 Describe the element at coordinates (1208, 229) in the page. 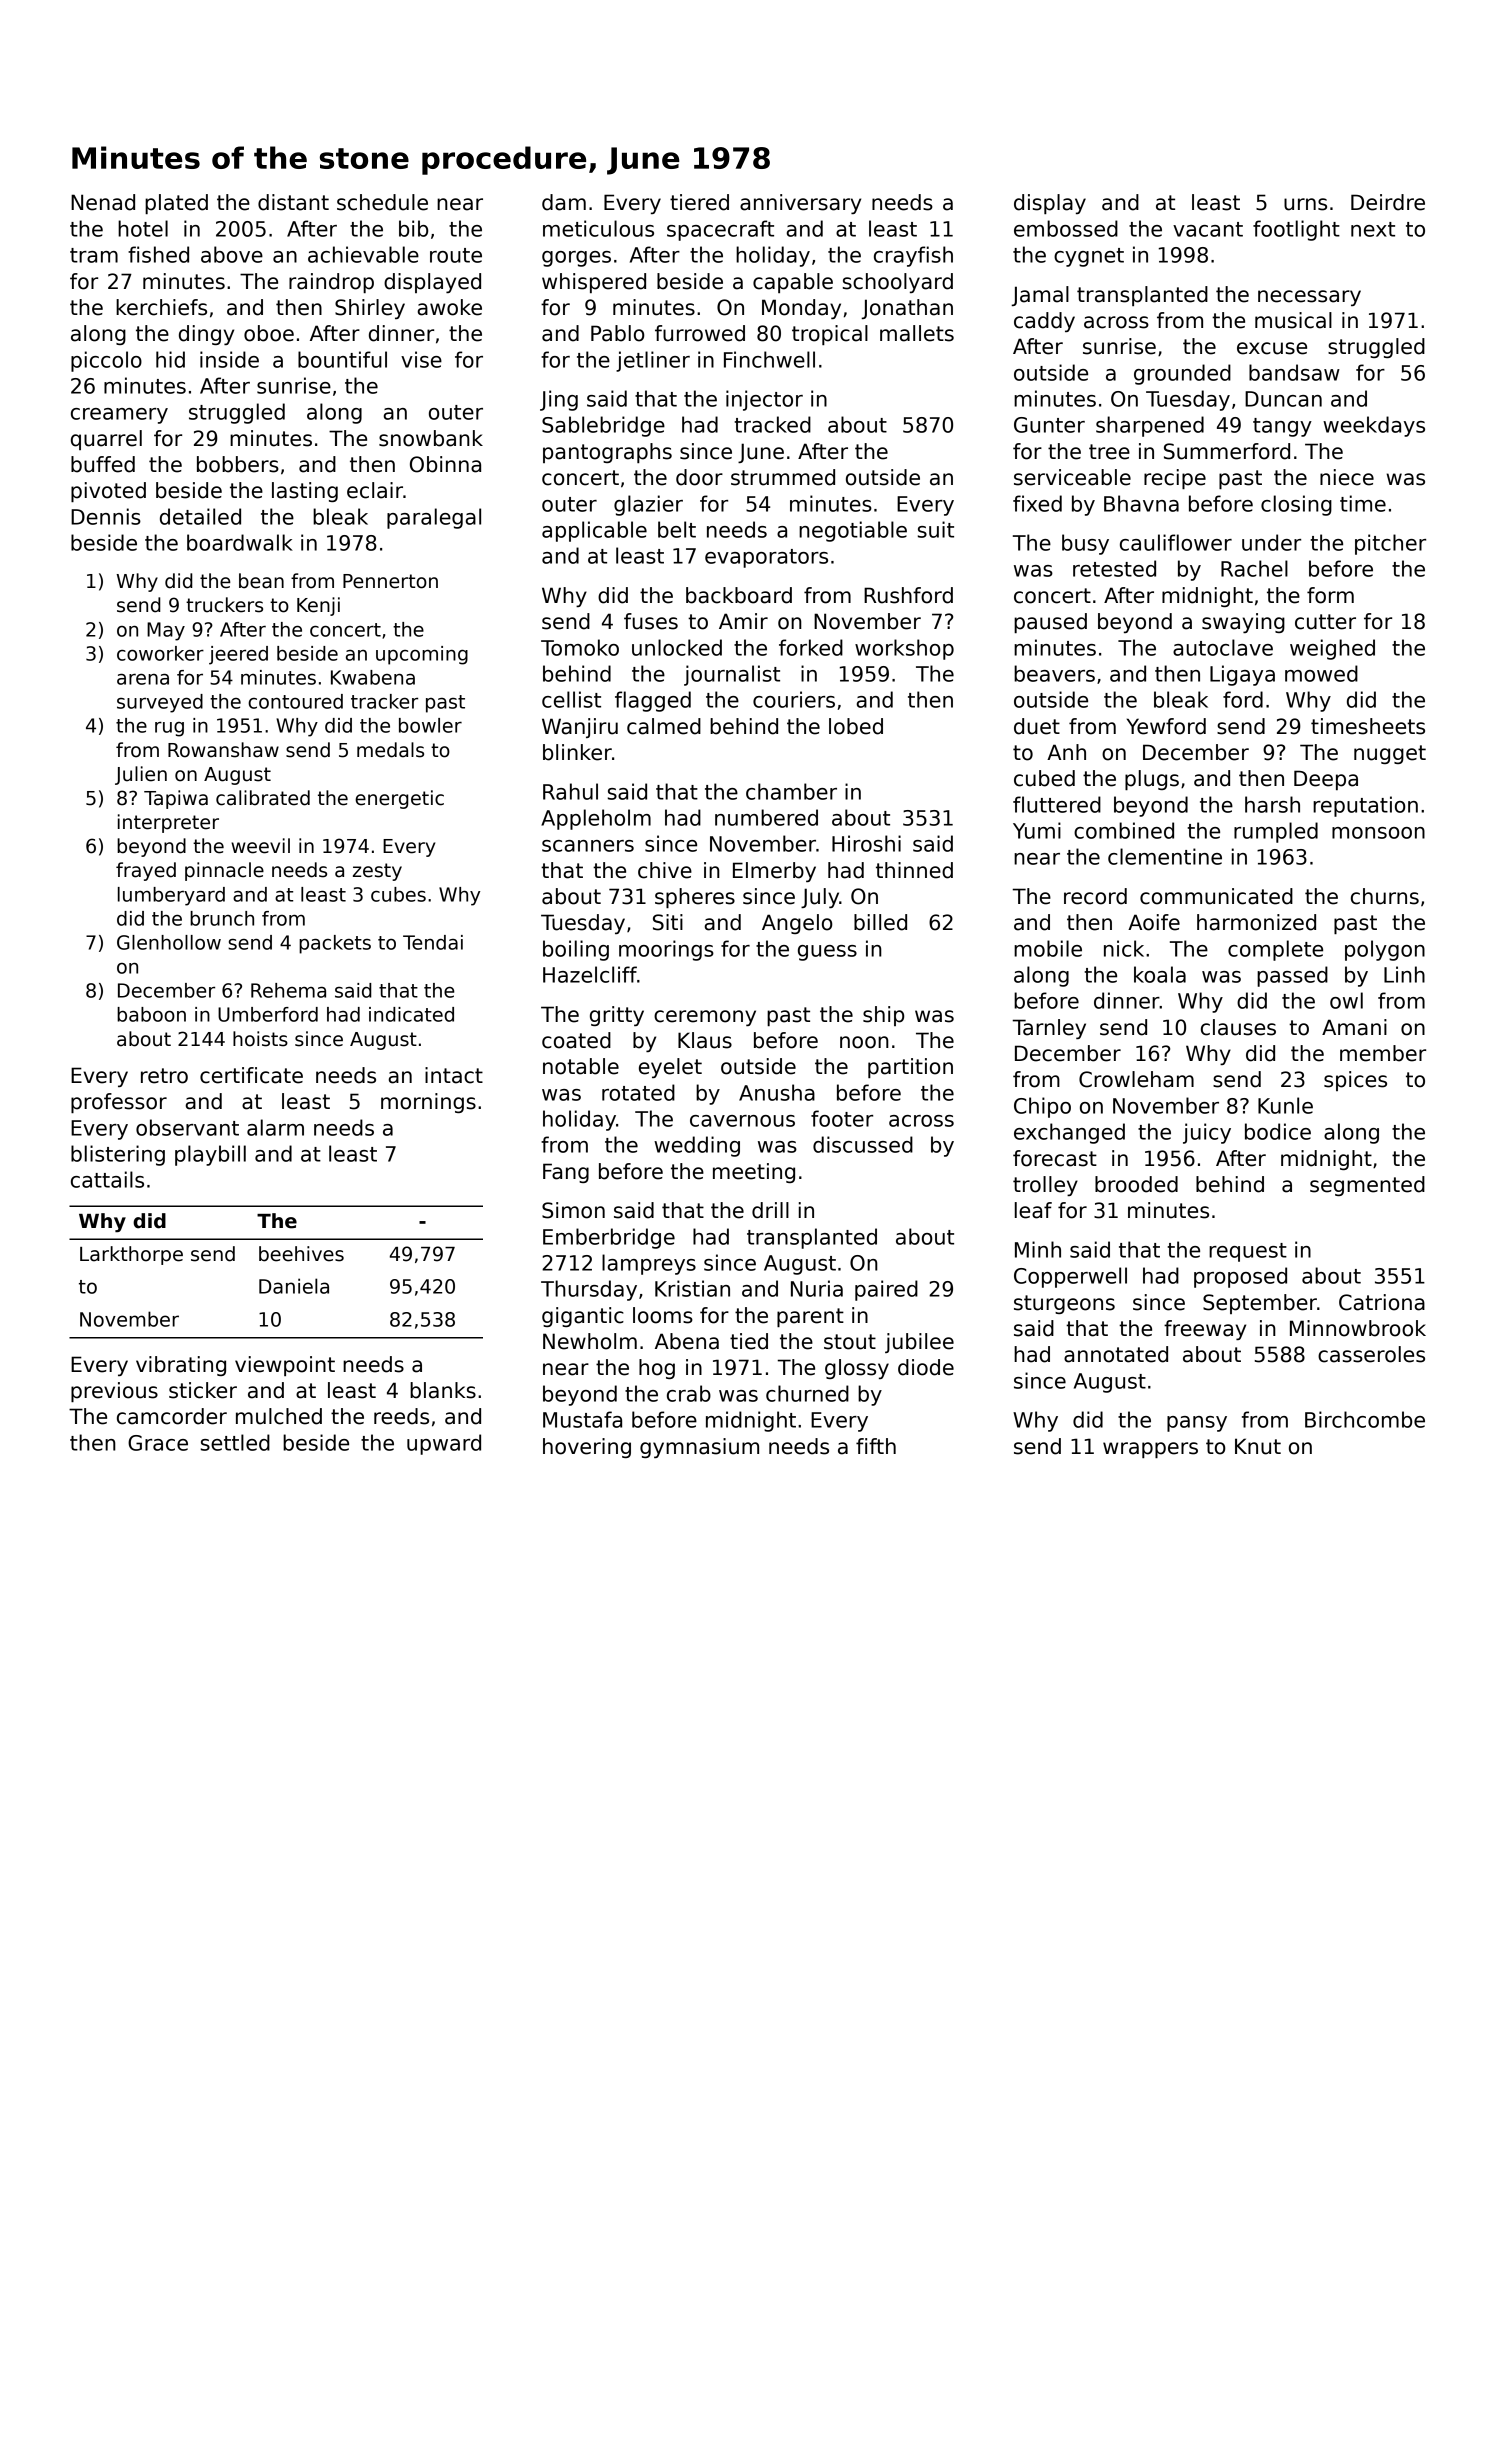

I see `vacant` at that location.
